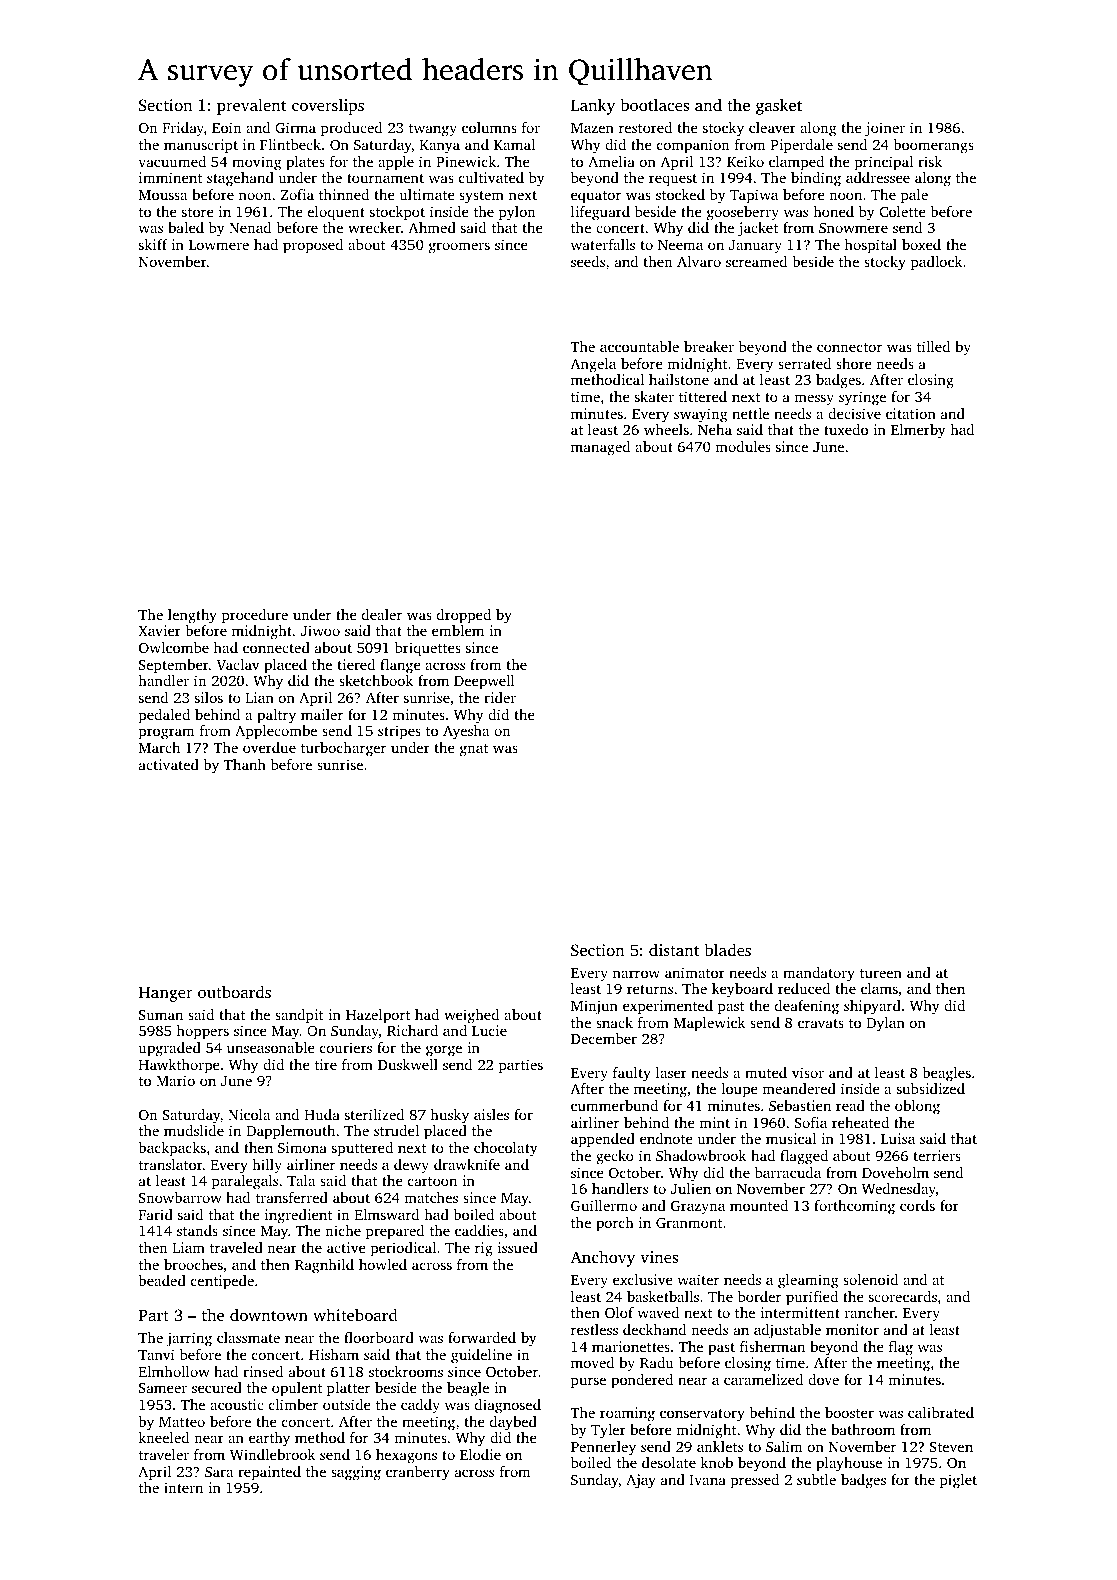  I want to click on padlock, so click(936, 263).
